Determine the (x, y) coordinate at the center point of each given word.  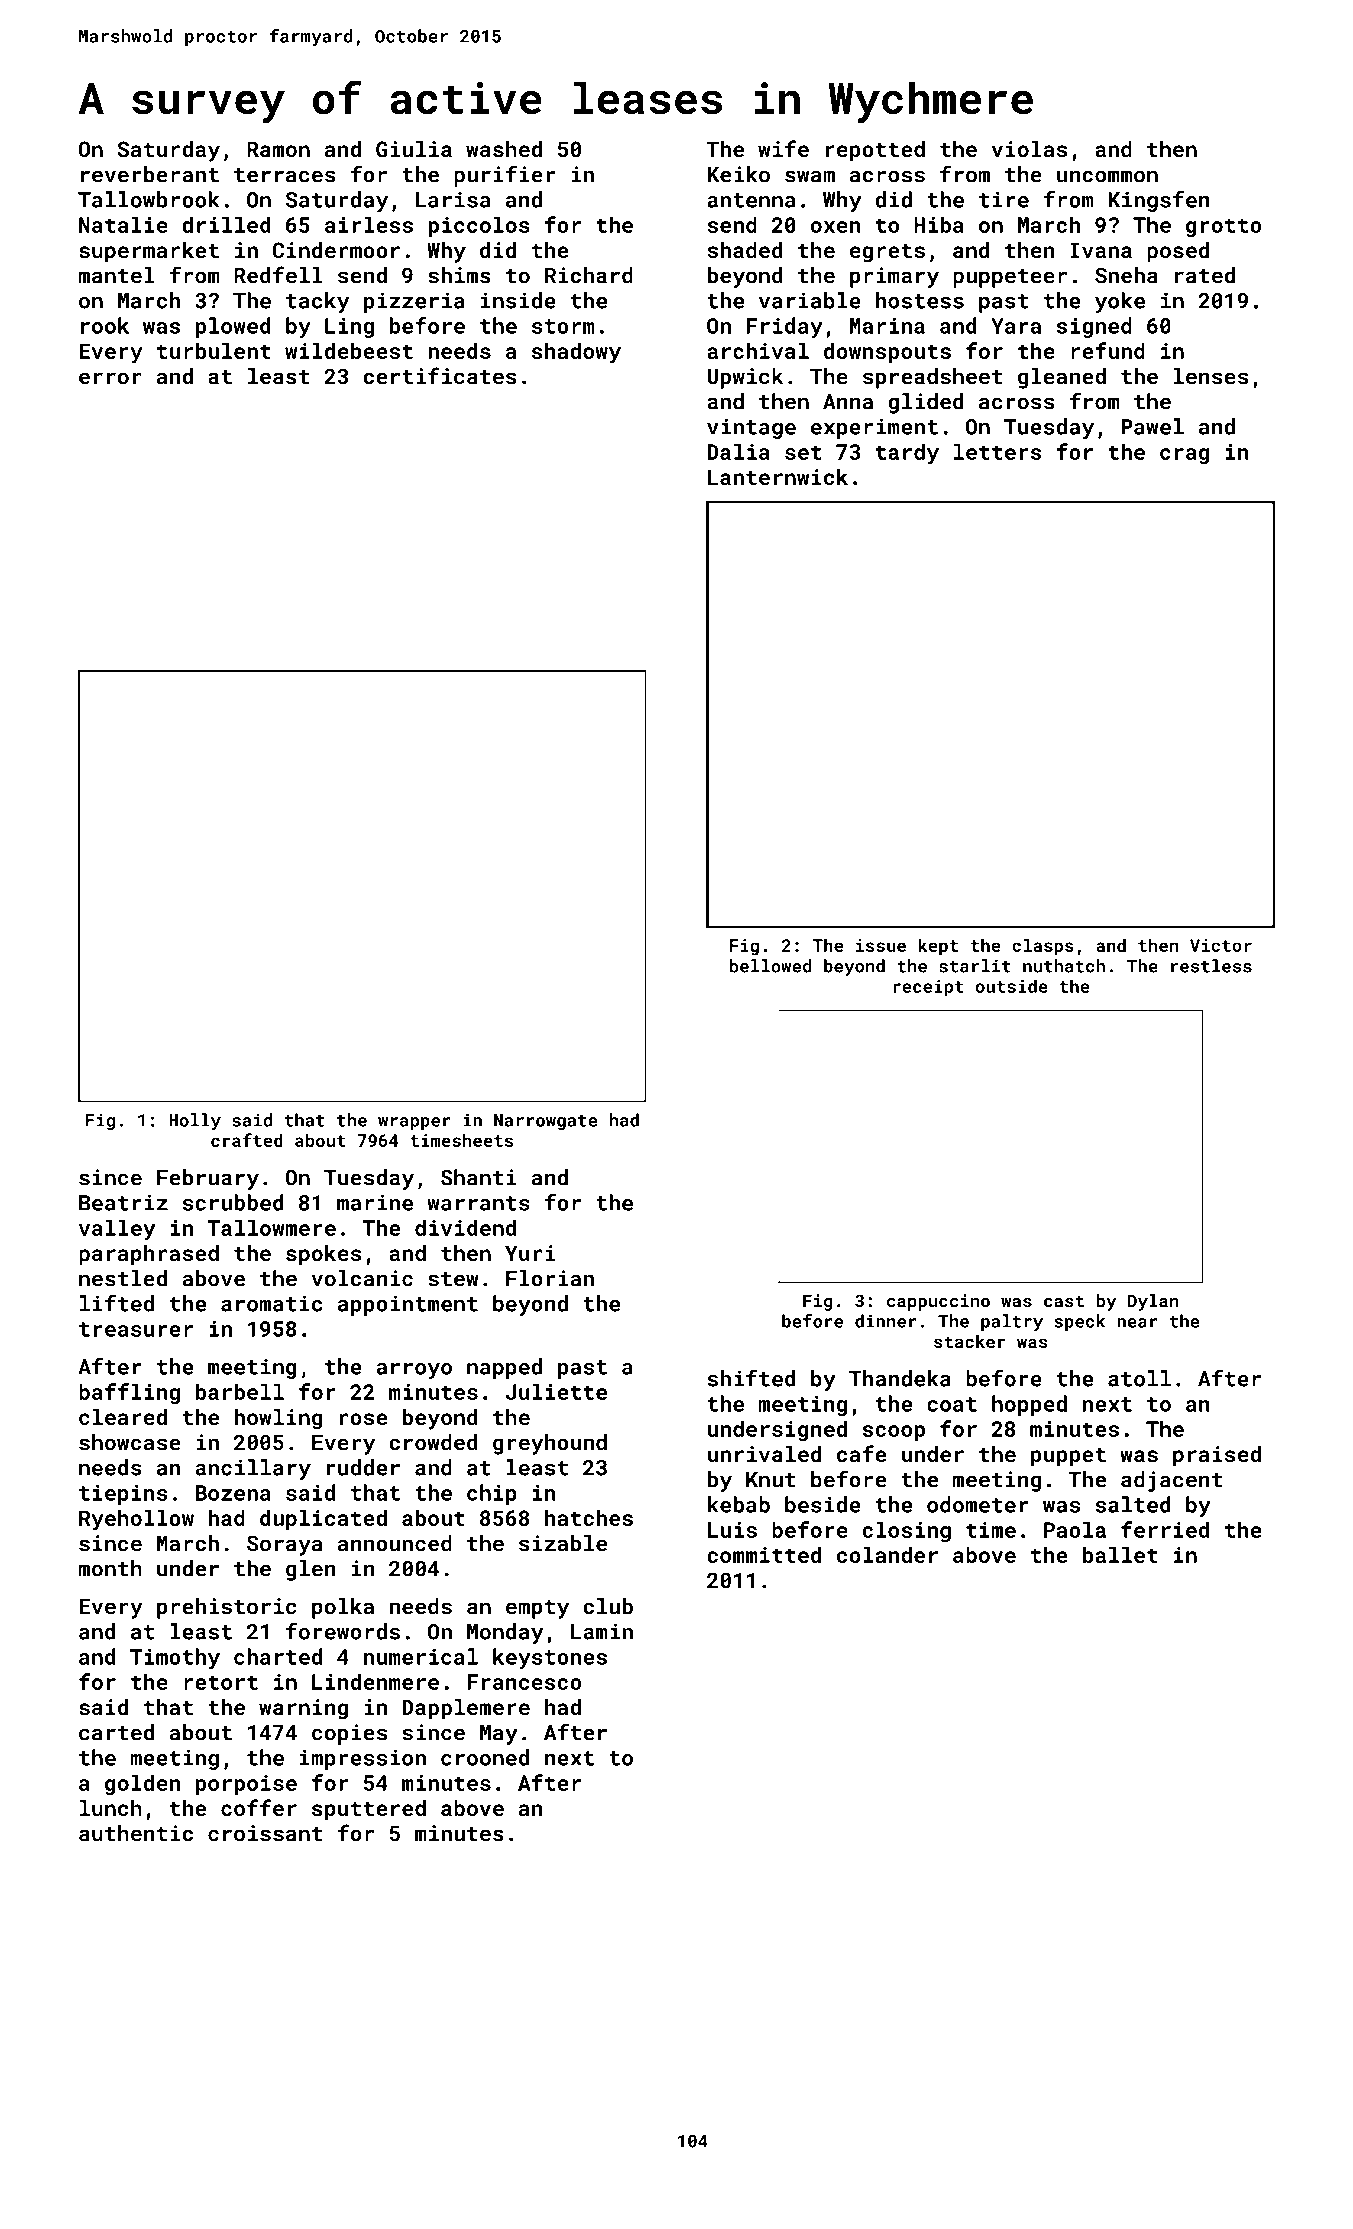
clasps (1043, 947)
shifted (751, 1378)
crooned (485, 1757)
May (499, 1735)
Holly (195, 1121)
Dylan (1153, 1302)
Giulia (414, 149)
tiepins (123, 1495)
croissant (265, 1833)
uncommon (1107, 176)
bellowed (770, 966)
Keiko (738, 174)
